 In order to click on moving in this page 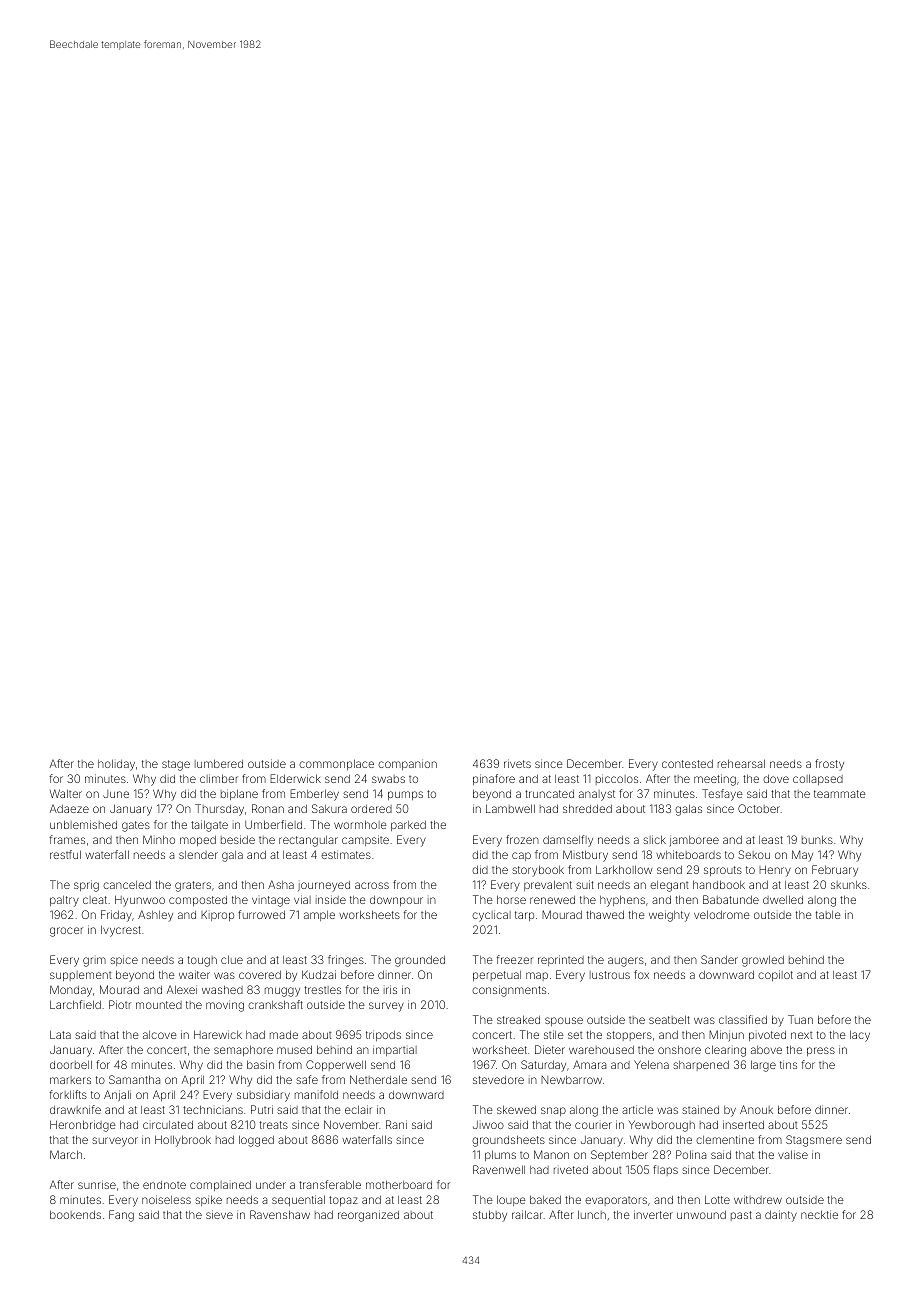, I will do `click(225, 1006)`.
